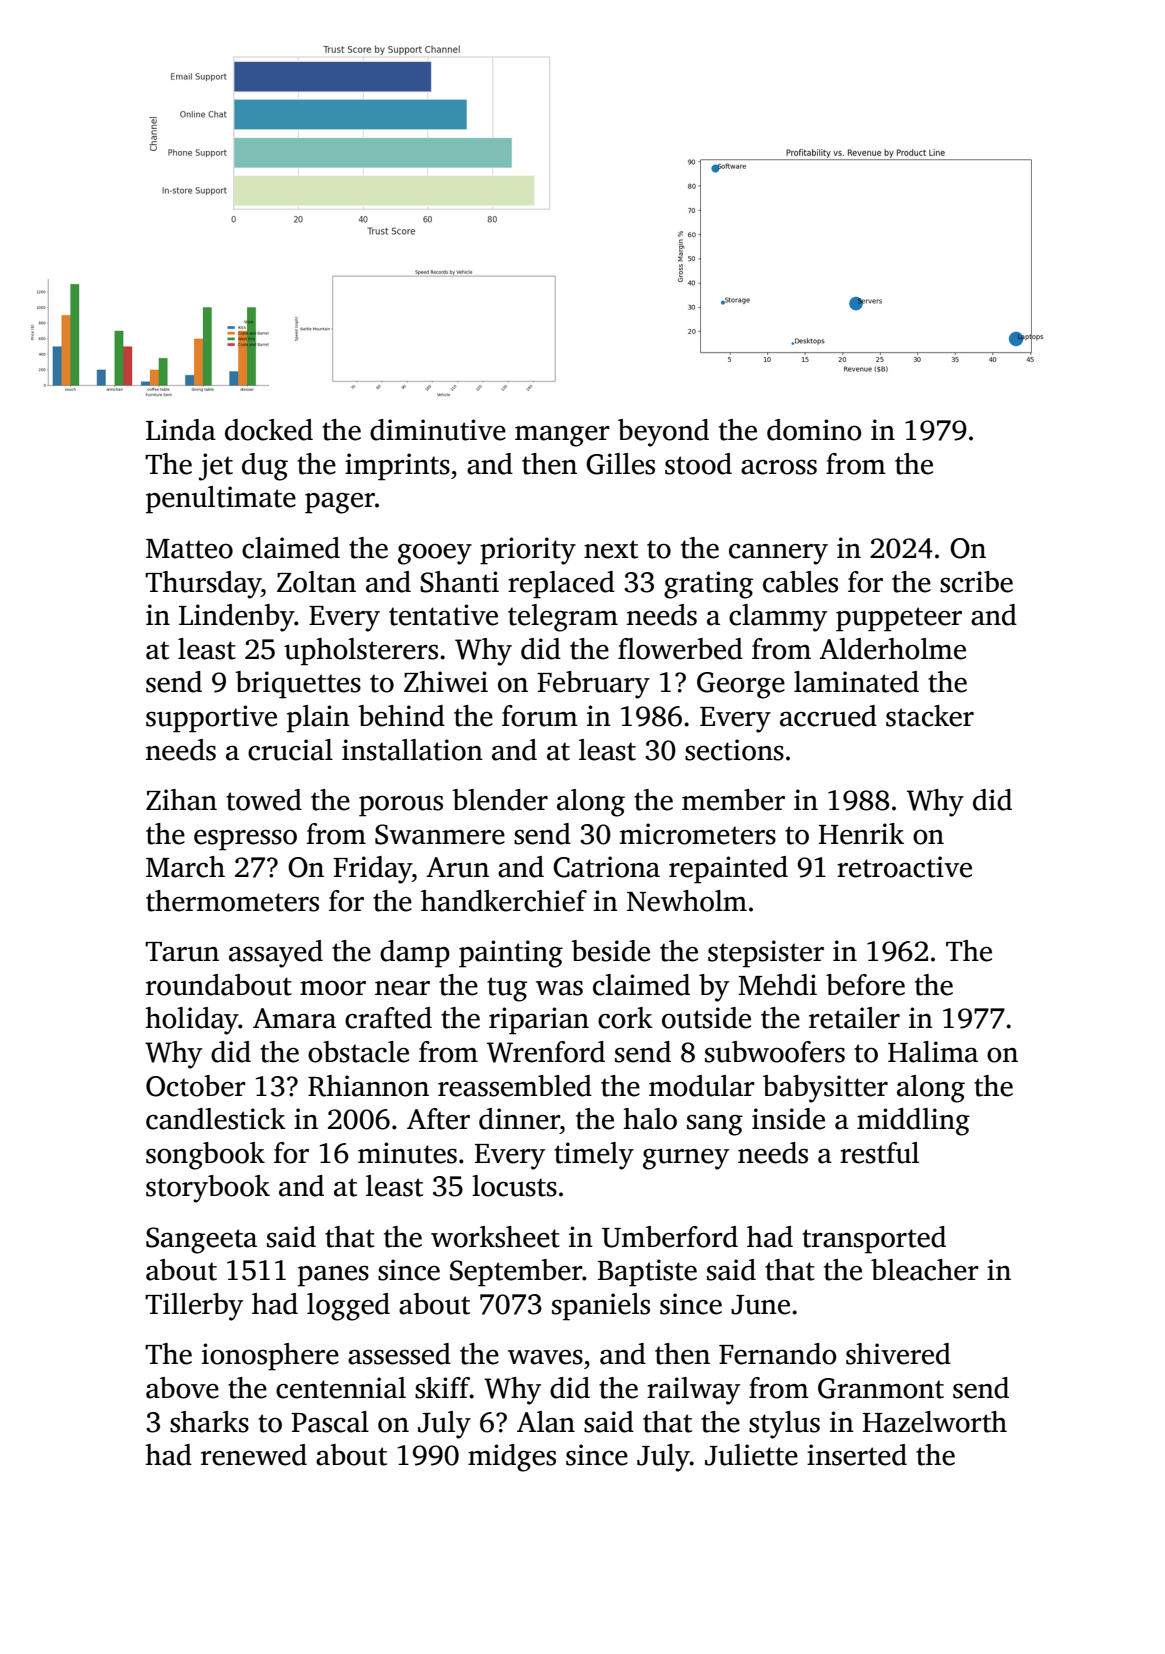  What do you see at coordinates (687, 901) in the document?
I see `Newholm` at bounding box center [687, 901].
